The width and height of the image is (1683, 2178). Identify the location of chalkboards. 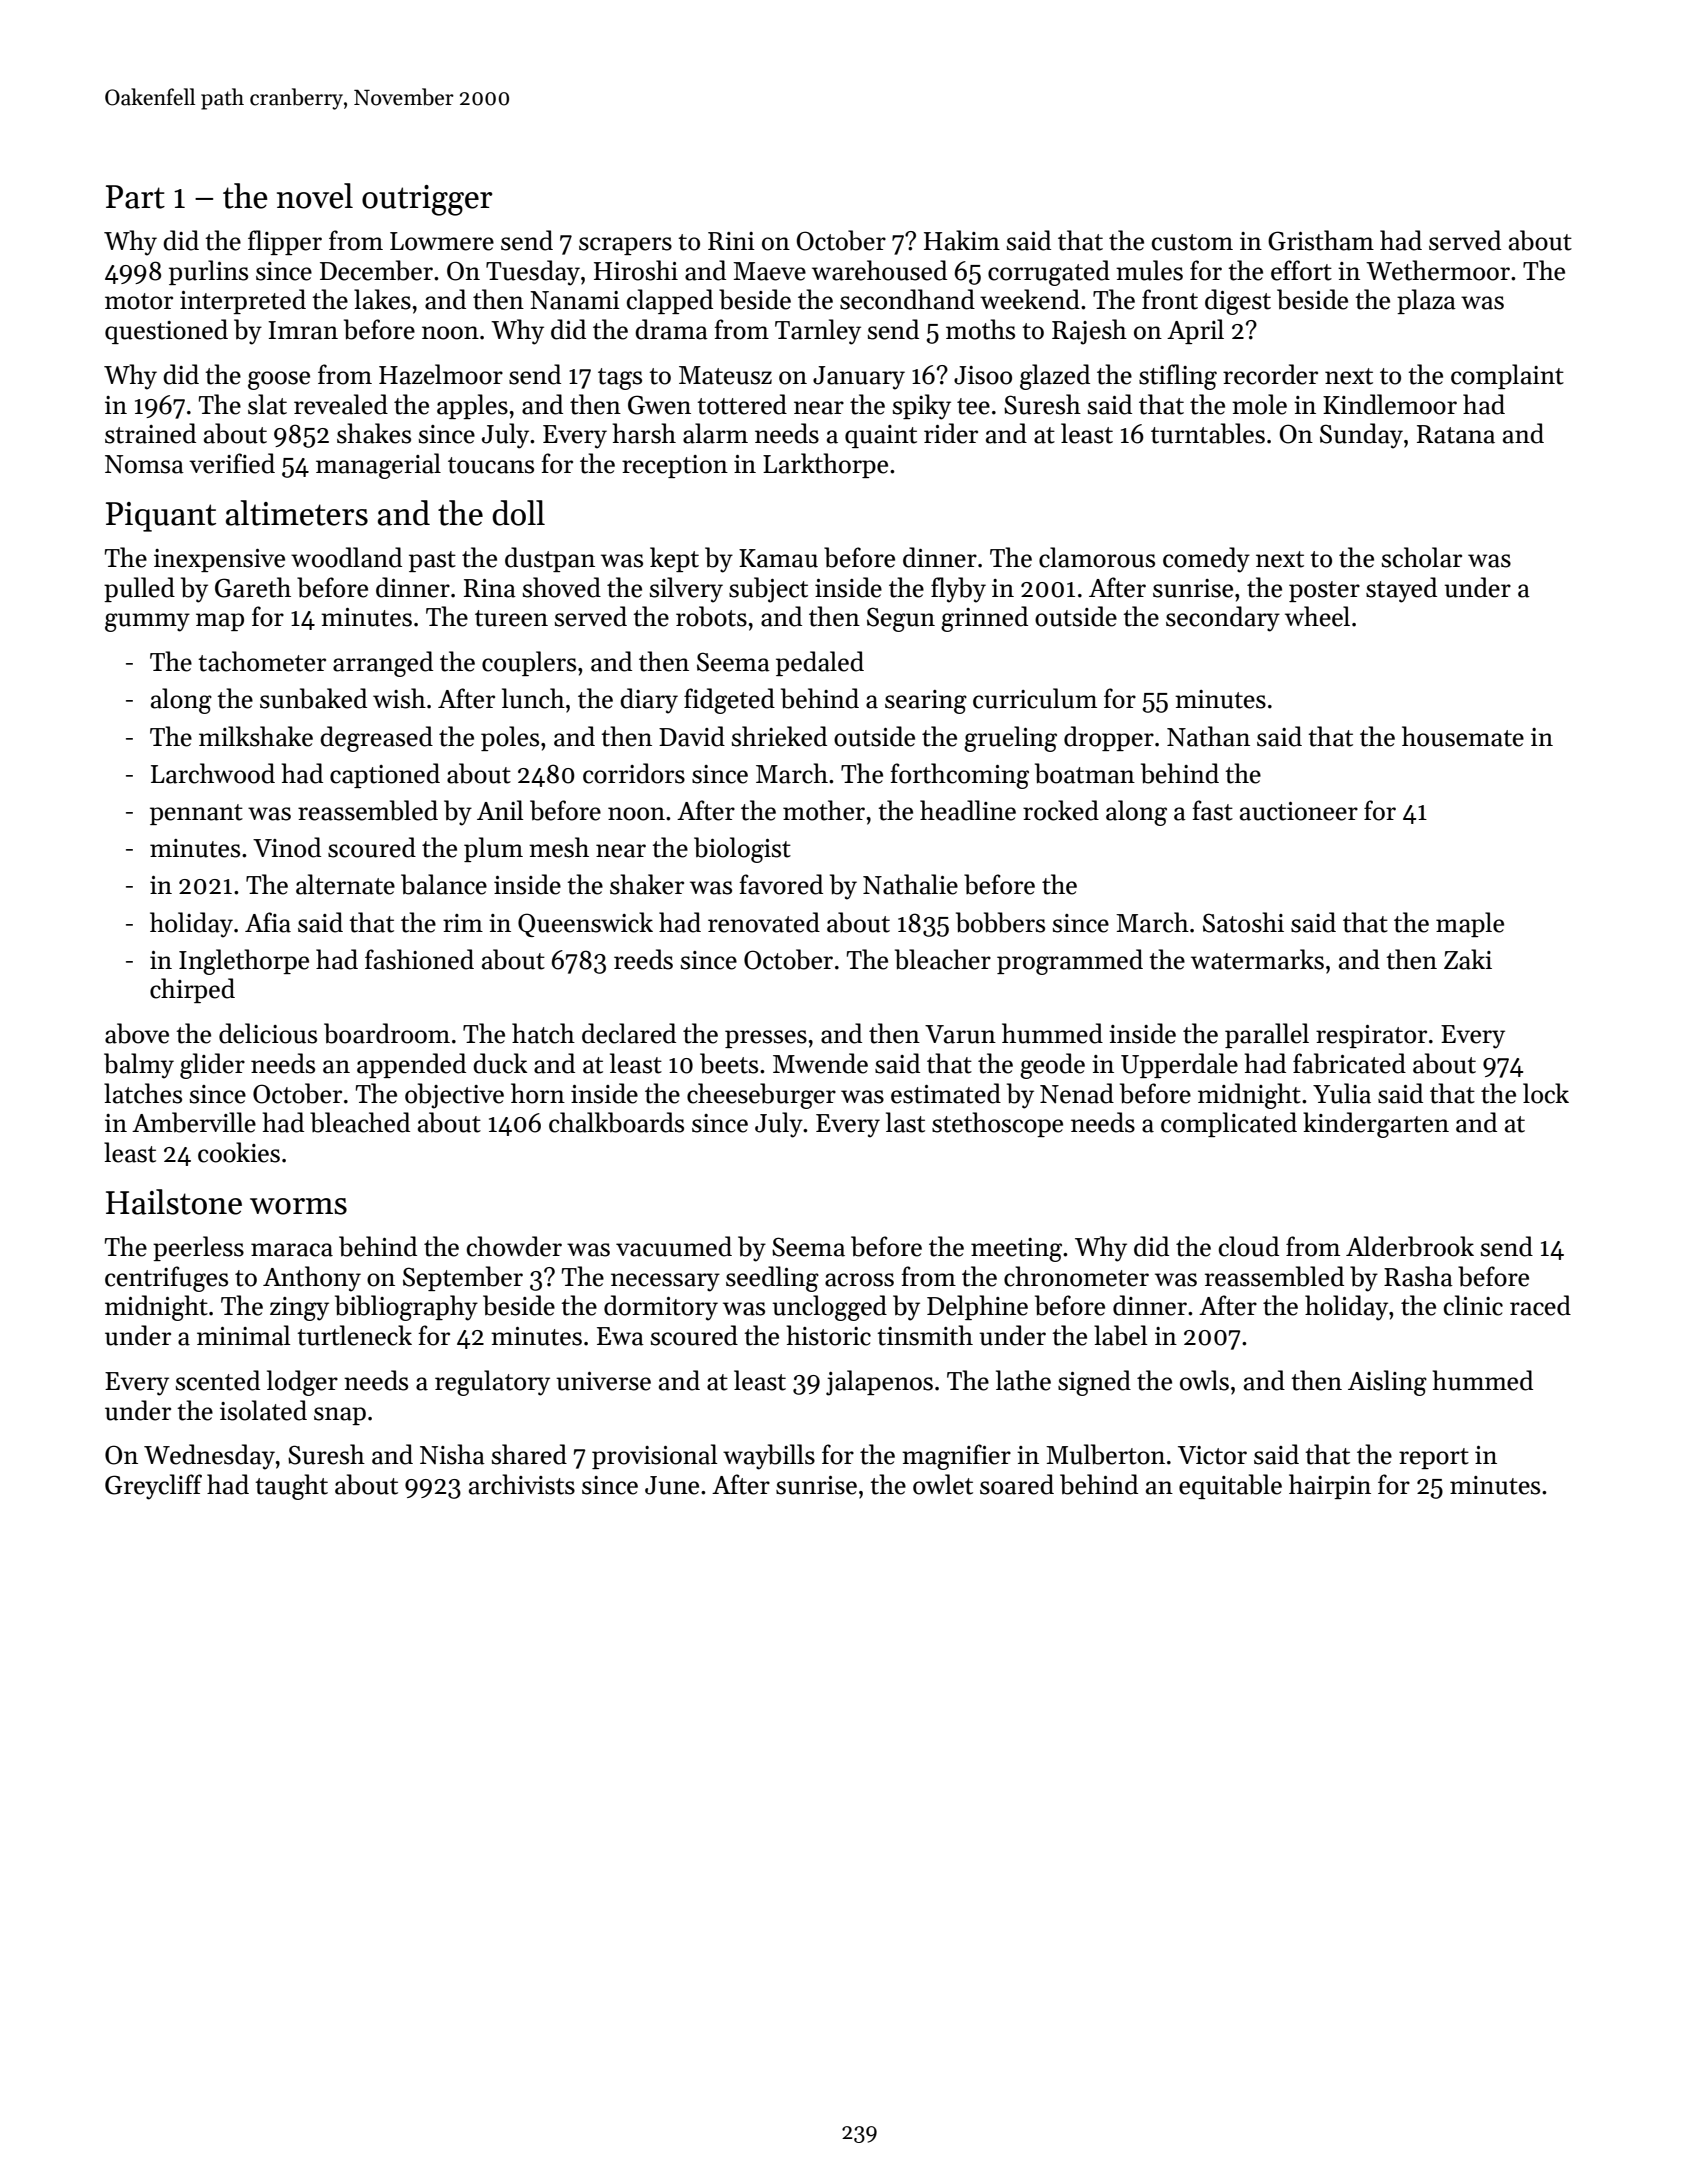
(616, 1122).
